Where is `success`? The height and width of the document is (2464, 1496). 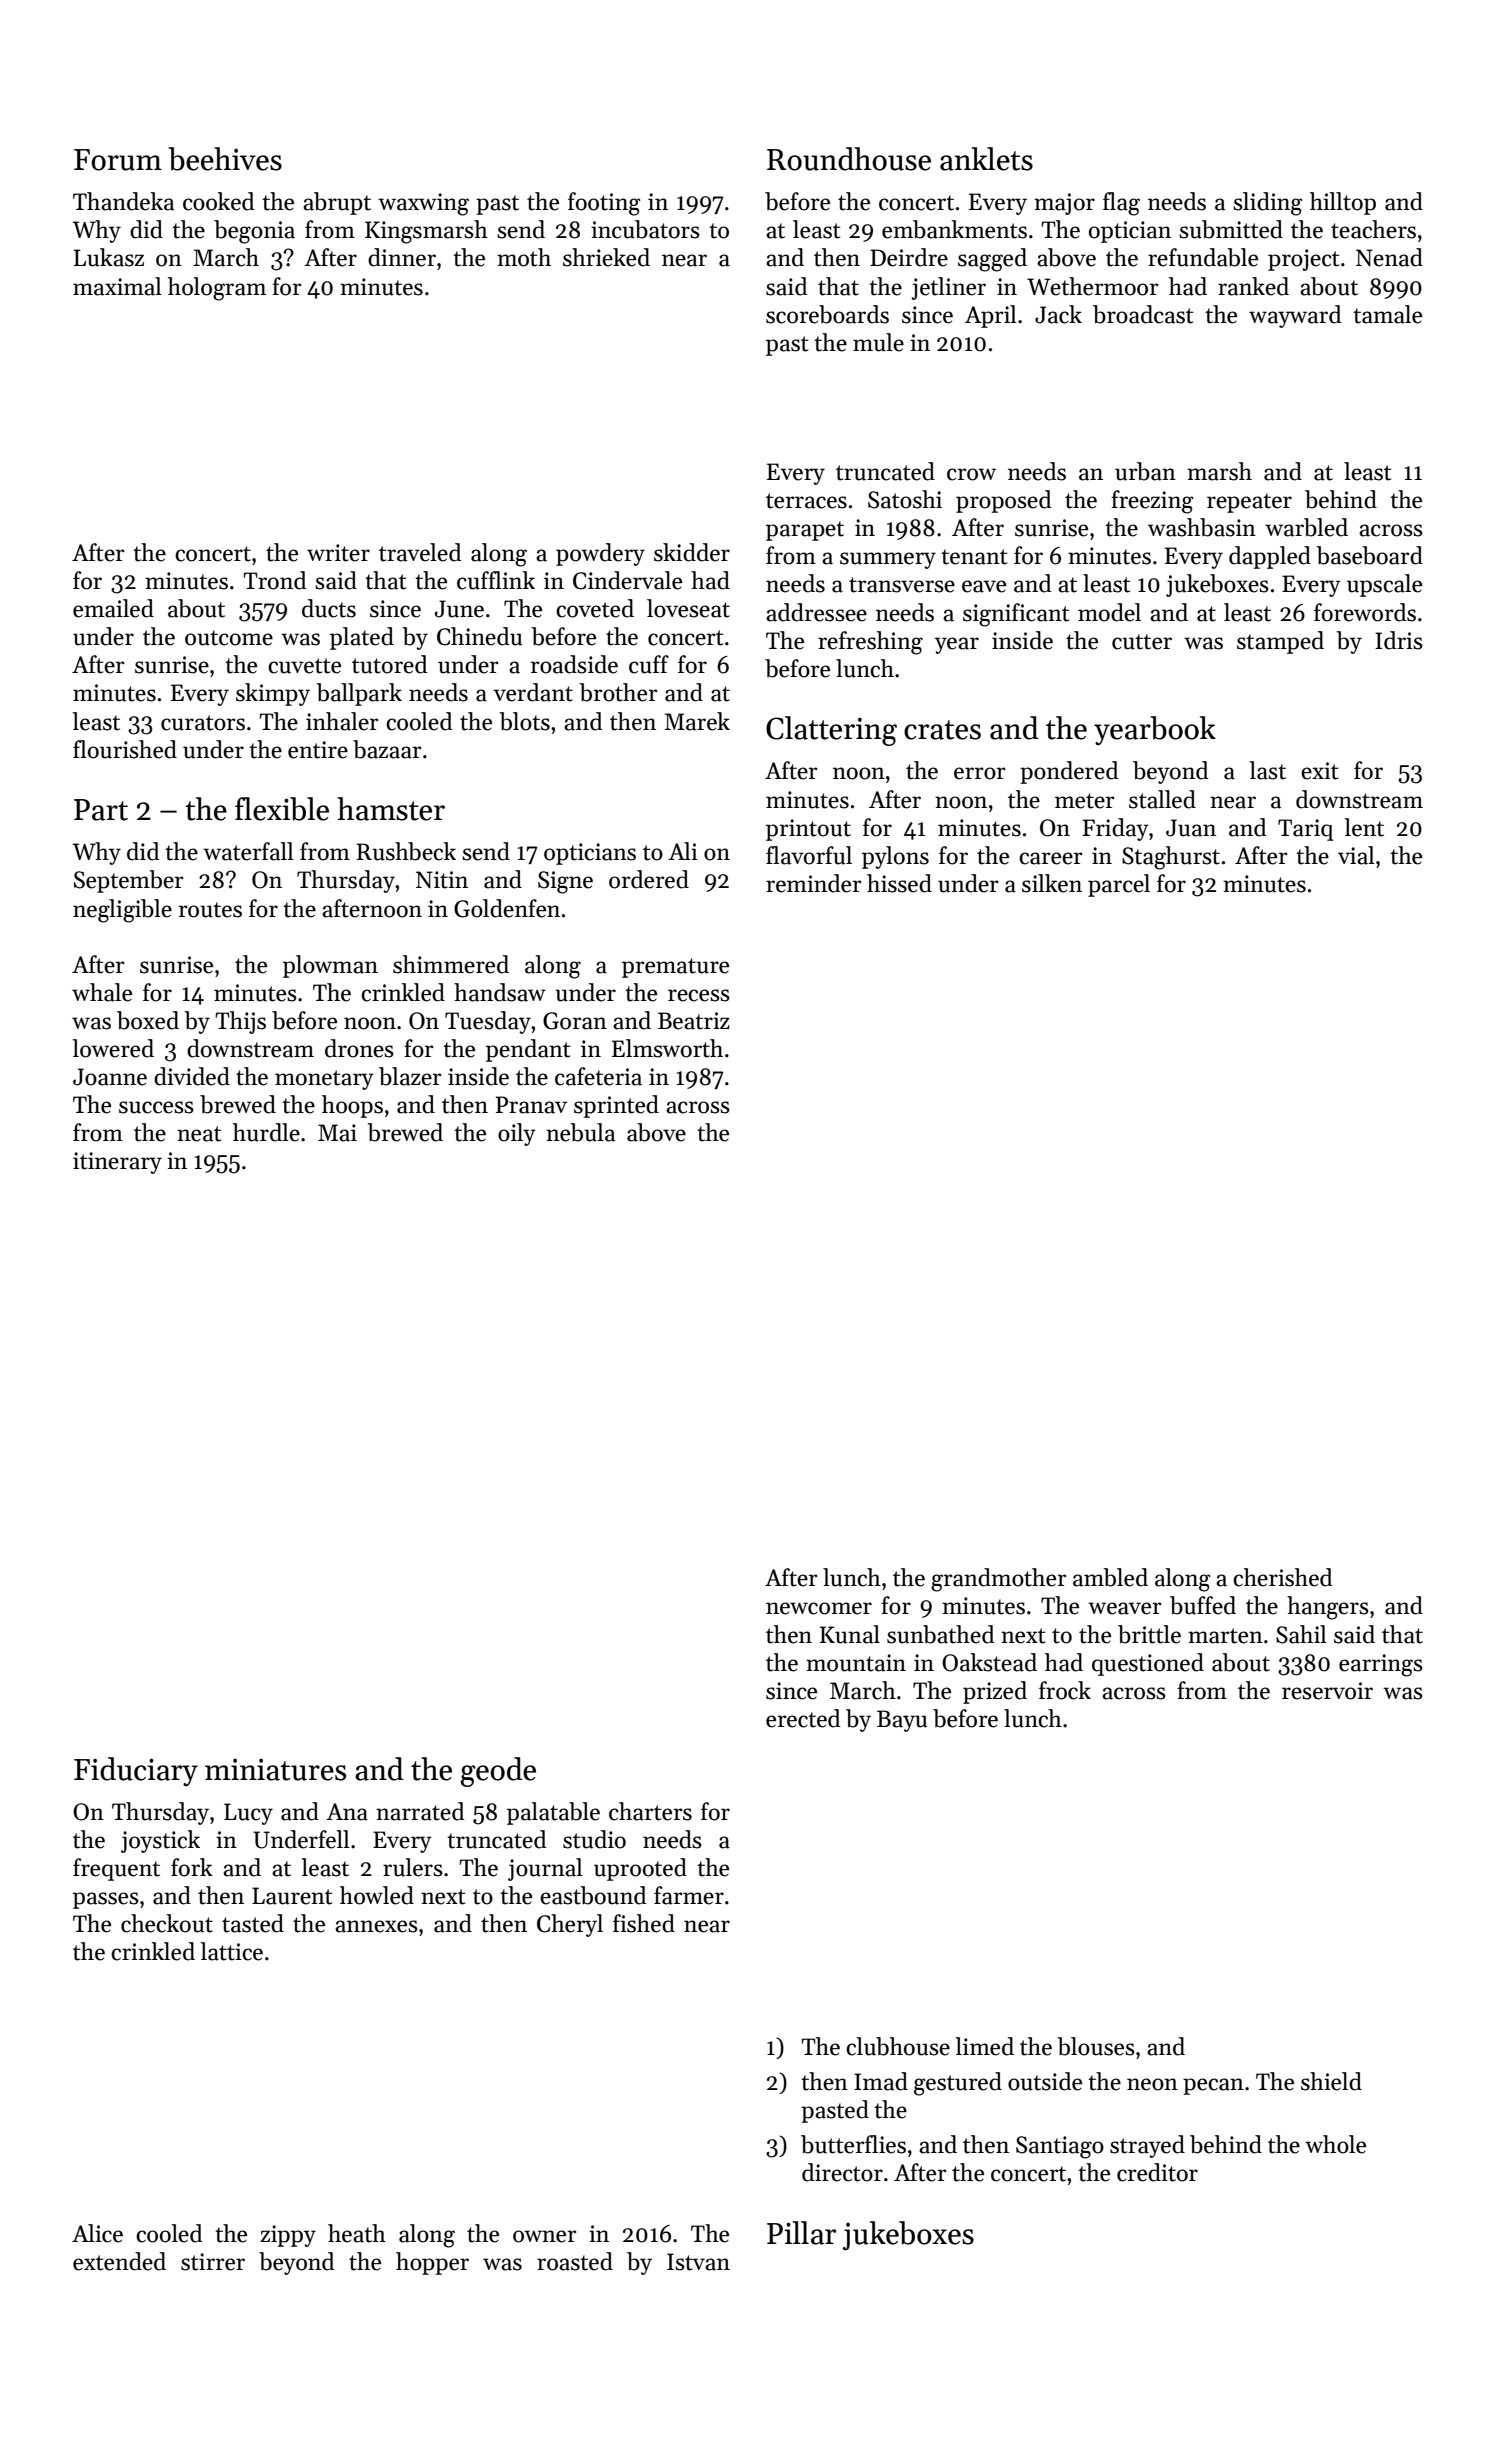
success is located at coordinates (156, 1107).
